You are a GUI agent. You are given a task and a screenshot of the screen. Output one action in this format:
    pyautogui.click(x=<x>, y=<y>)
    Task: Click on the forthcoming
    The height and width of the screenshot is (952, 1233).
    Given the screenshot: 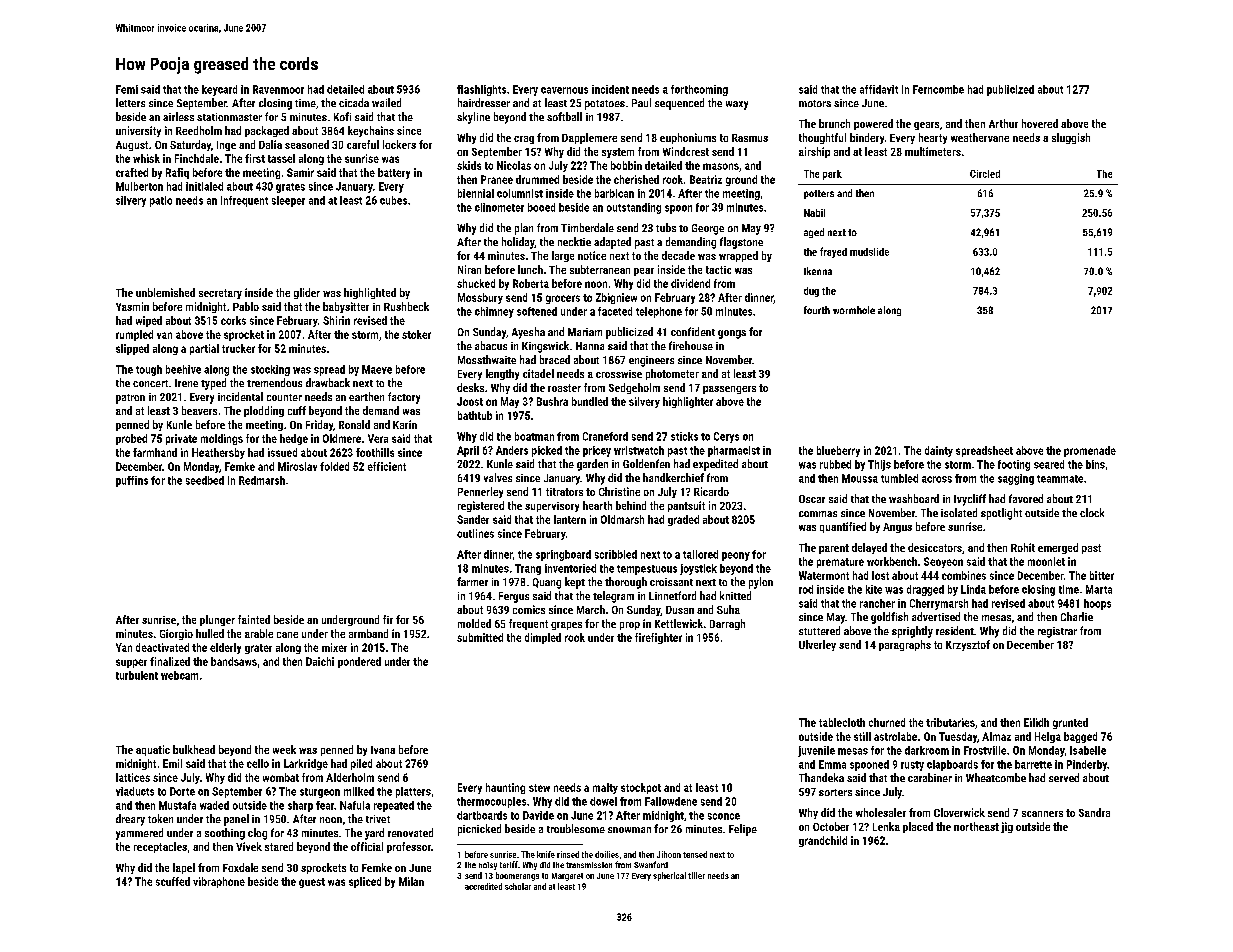 What is the action you would take?
    pyautogui.click(x=699, y=90)
